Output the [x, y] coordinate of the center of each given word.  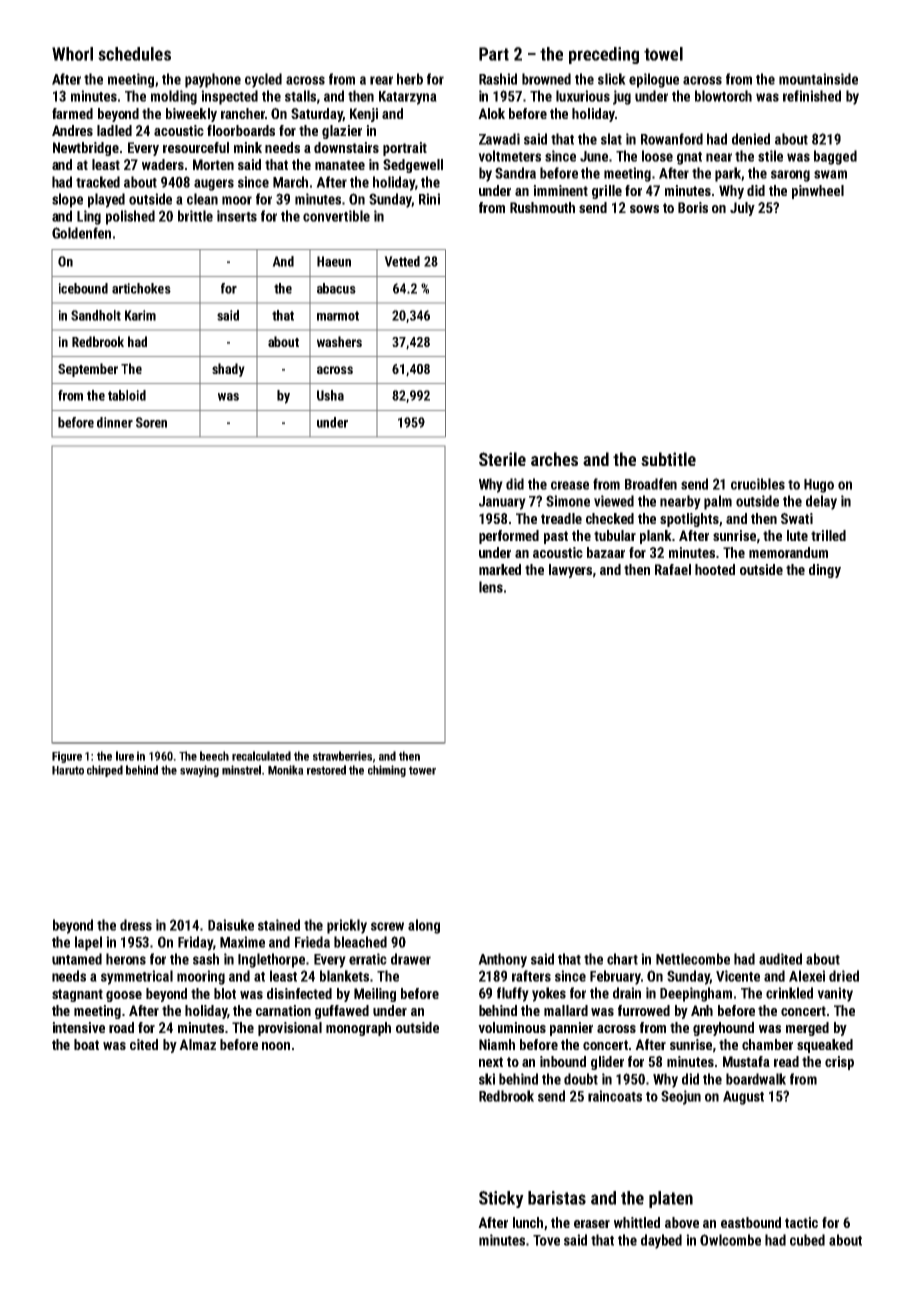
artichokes [141, 288]
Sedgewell [413, 166]
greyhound [723, 1029]
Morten [213, 164]
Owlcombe [730, 1240]
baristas [557, 1198]
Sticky [501, 1199]
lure [125, 756]
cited [144, 1044]
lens [491, 587]
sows [644, 209]
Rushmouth [542, 207]
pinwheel [818, 192]
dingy [825, 571]
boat [86, 1044]
